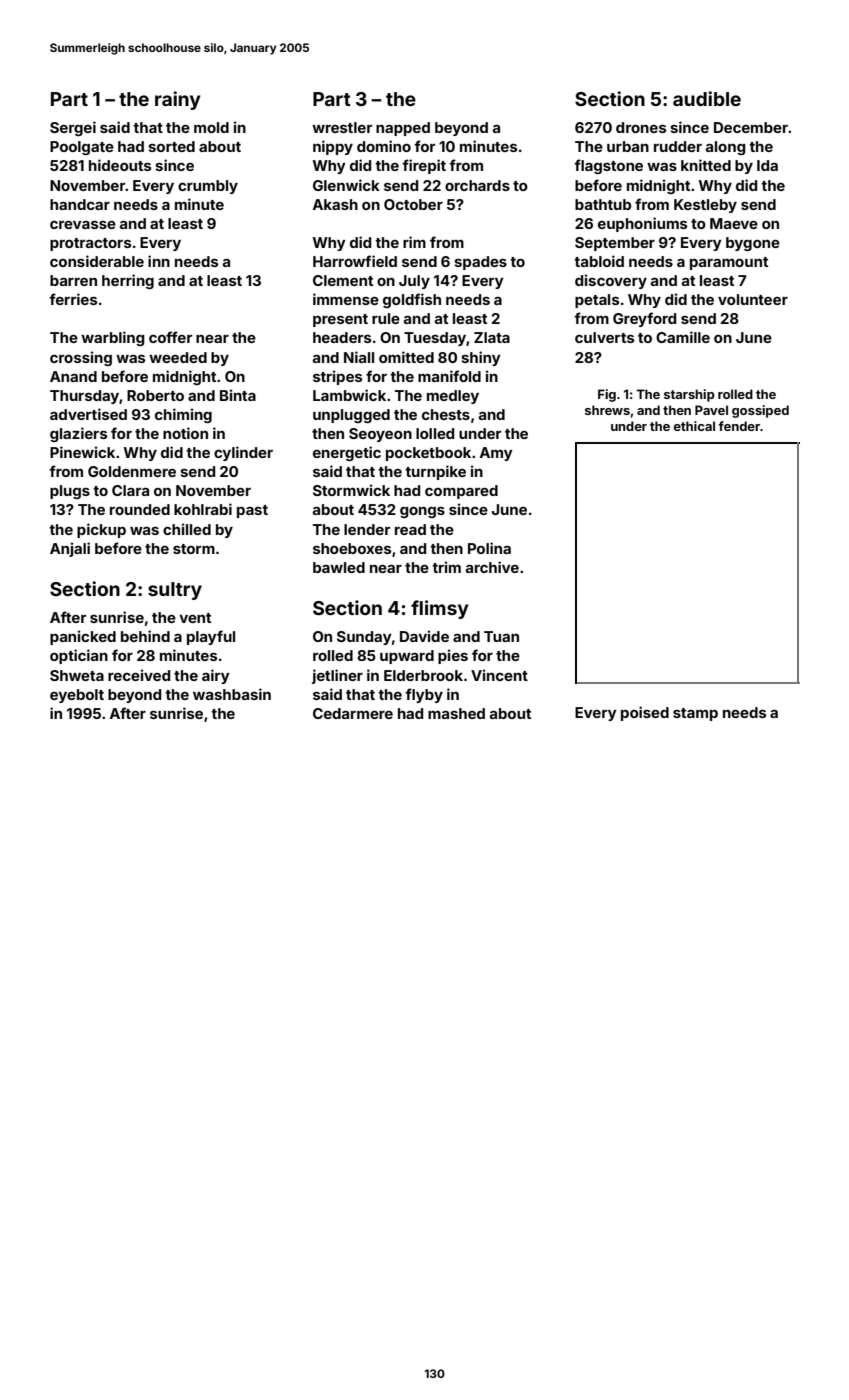 The width and height of the document is (849, 1400). What do you see at coordinates (178, 100) in the document?
I see `rainy` at bounding box center [178, 100].
